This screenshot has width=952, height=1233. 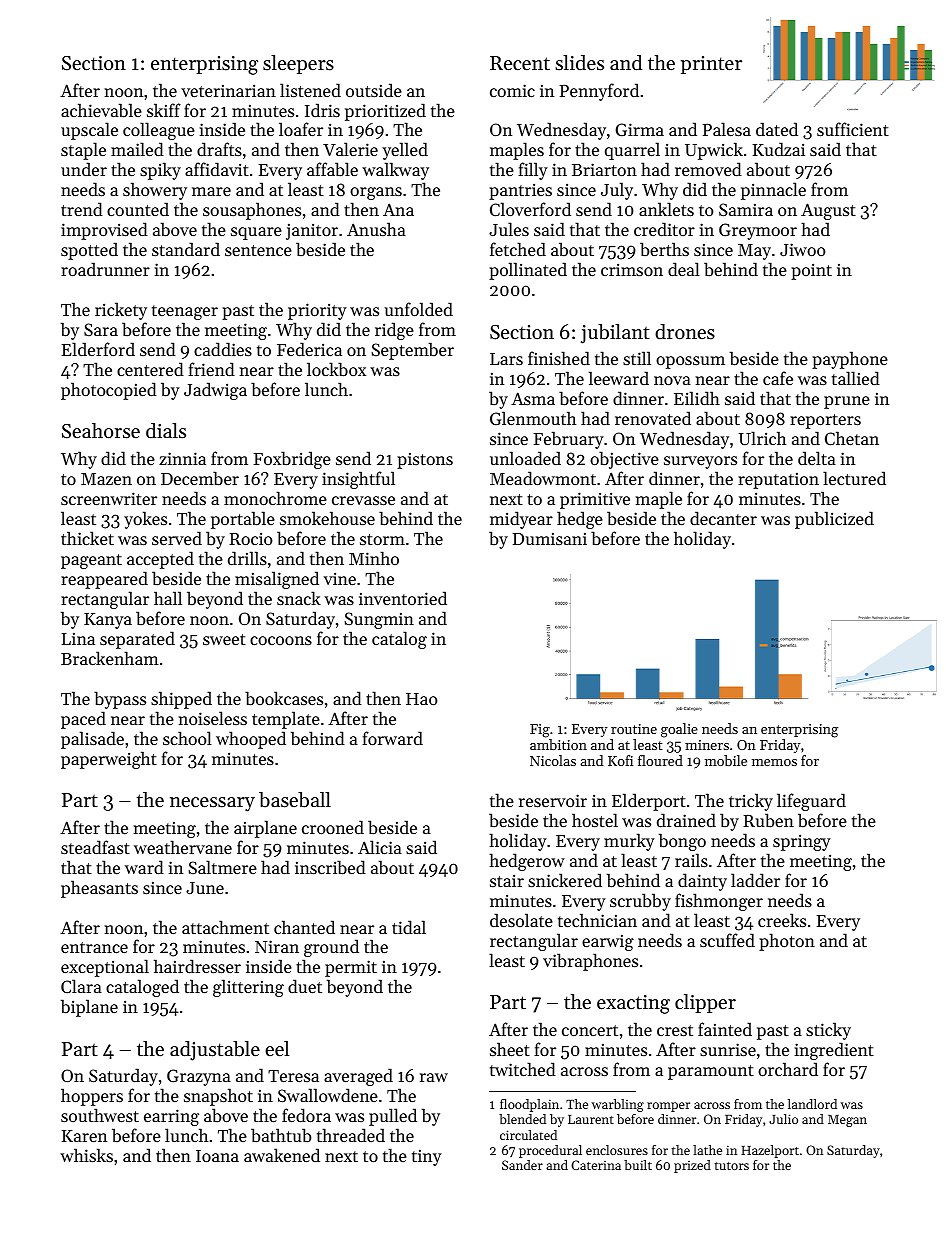 I want to click on veterinarian, so click(x=228, y=90).
